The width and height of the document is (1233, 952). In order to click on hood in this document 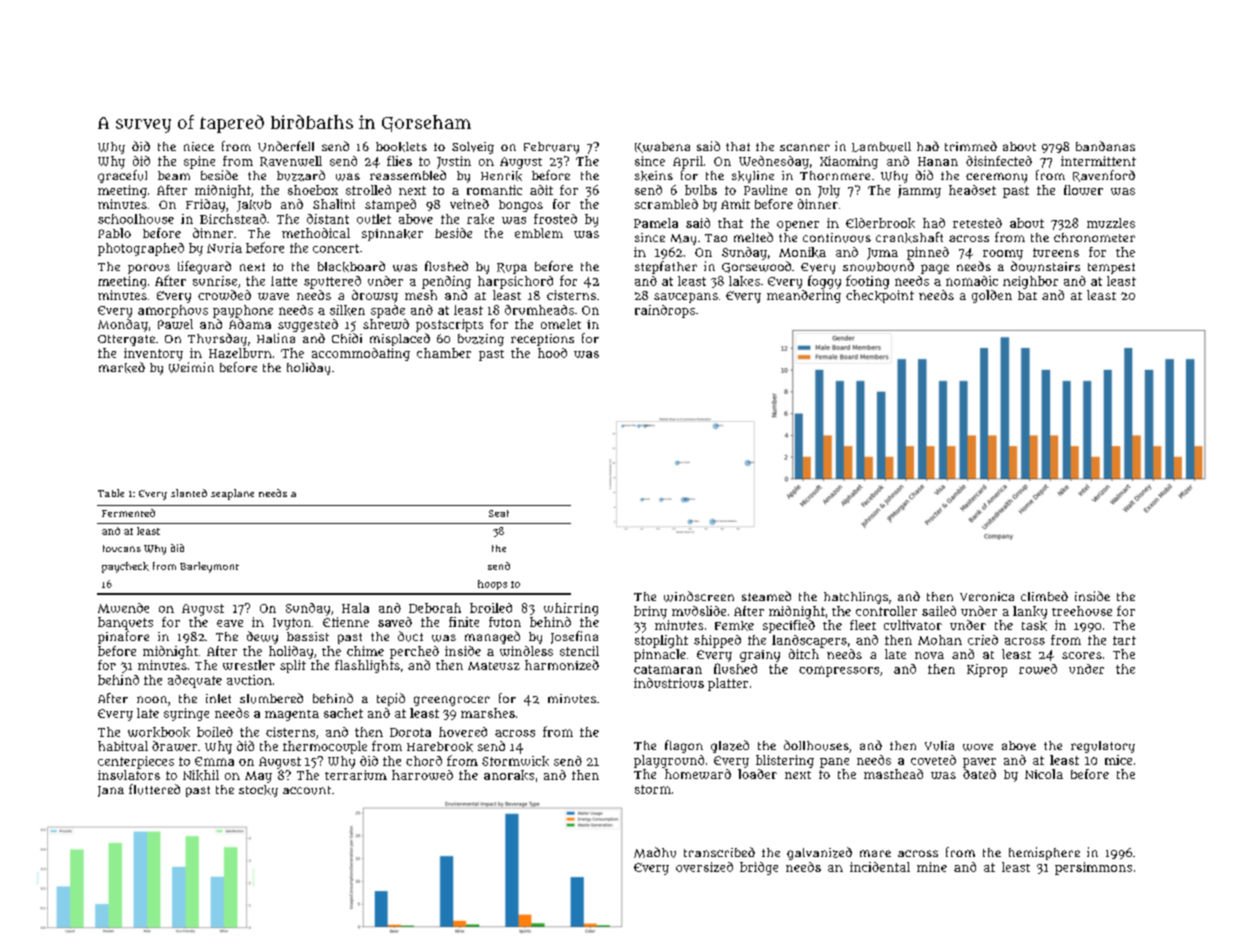, I will do `click(552, 353)`.
